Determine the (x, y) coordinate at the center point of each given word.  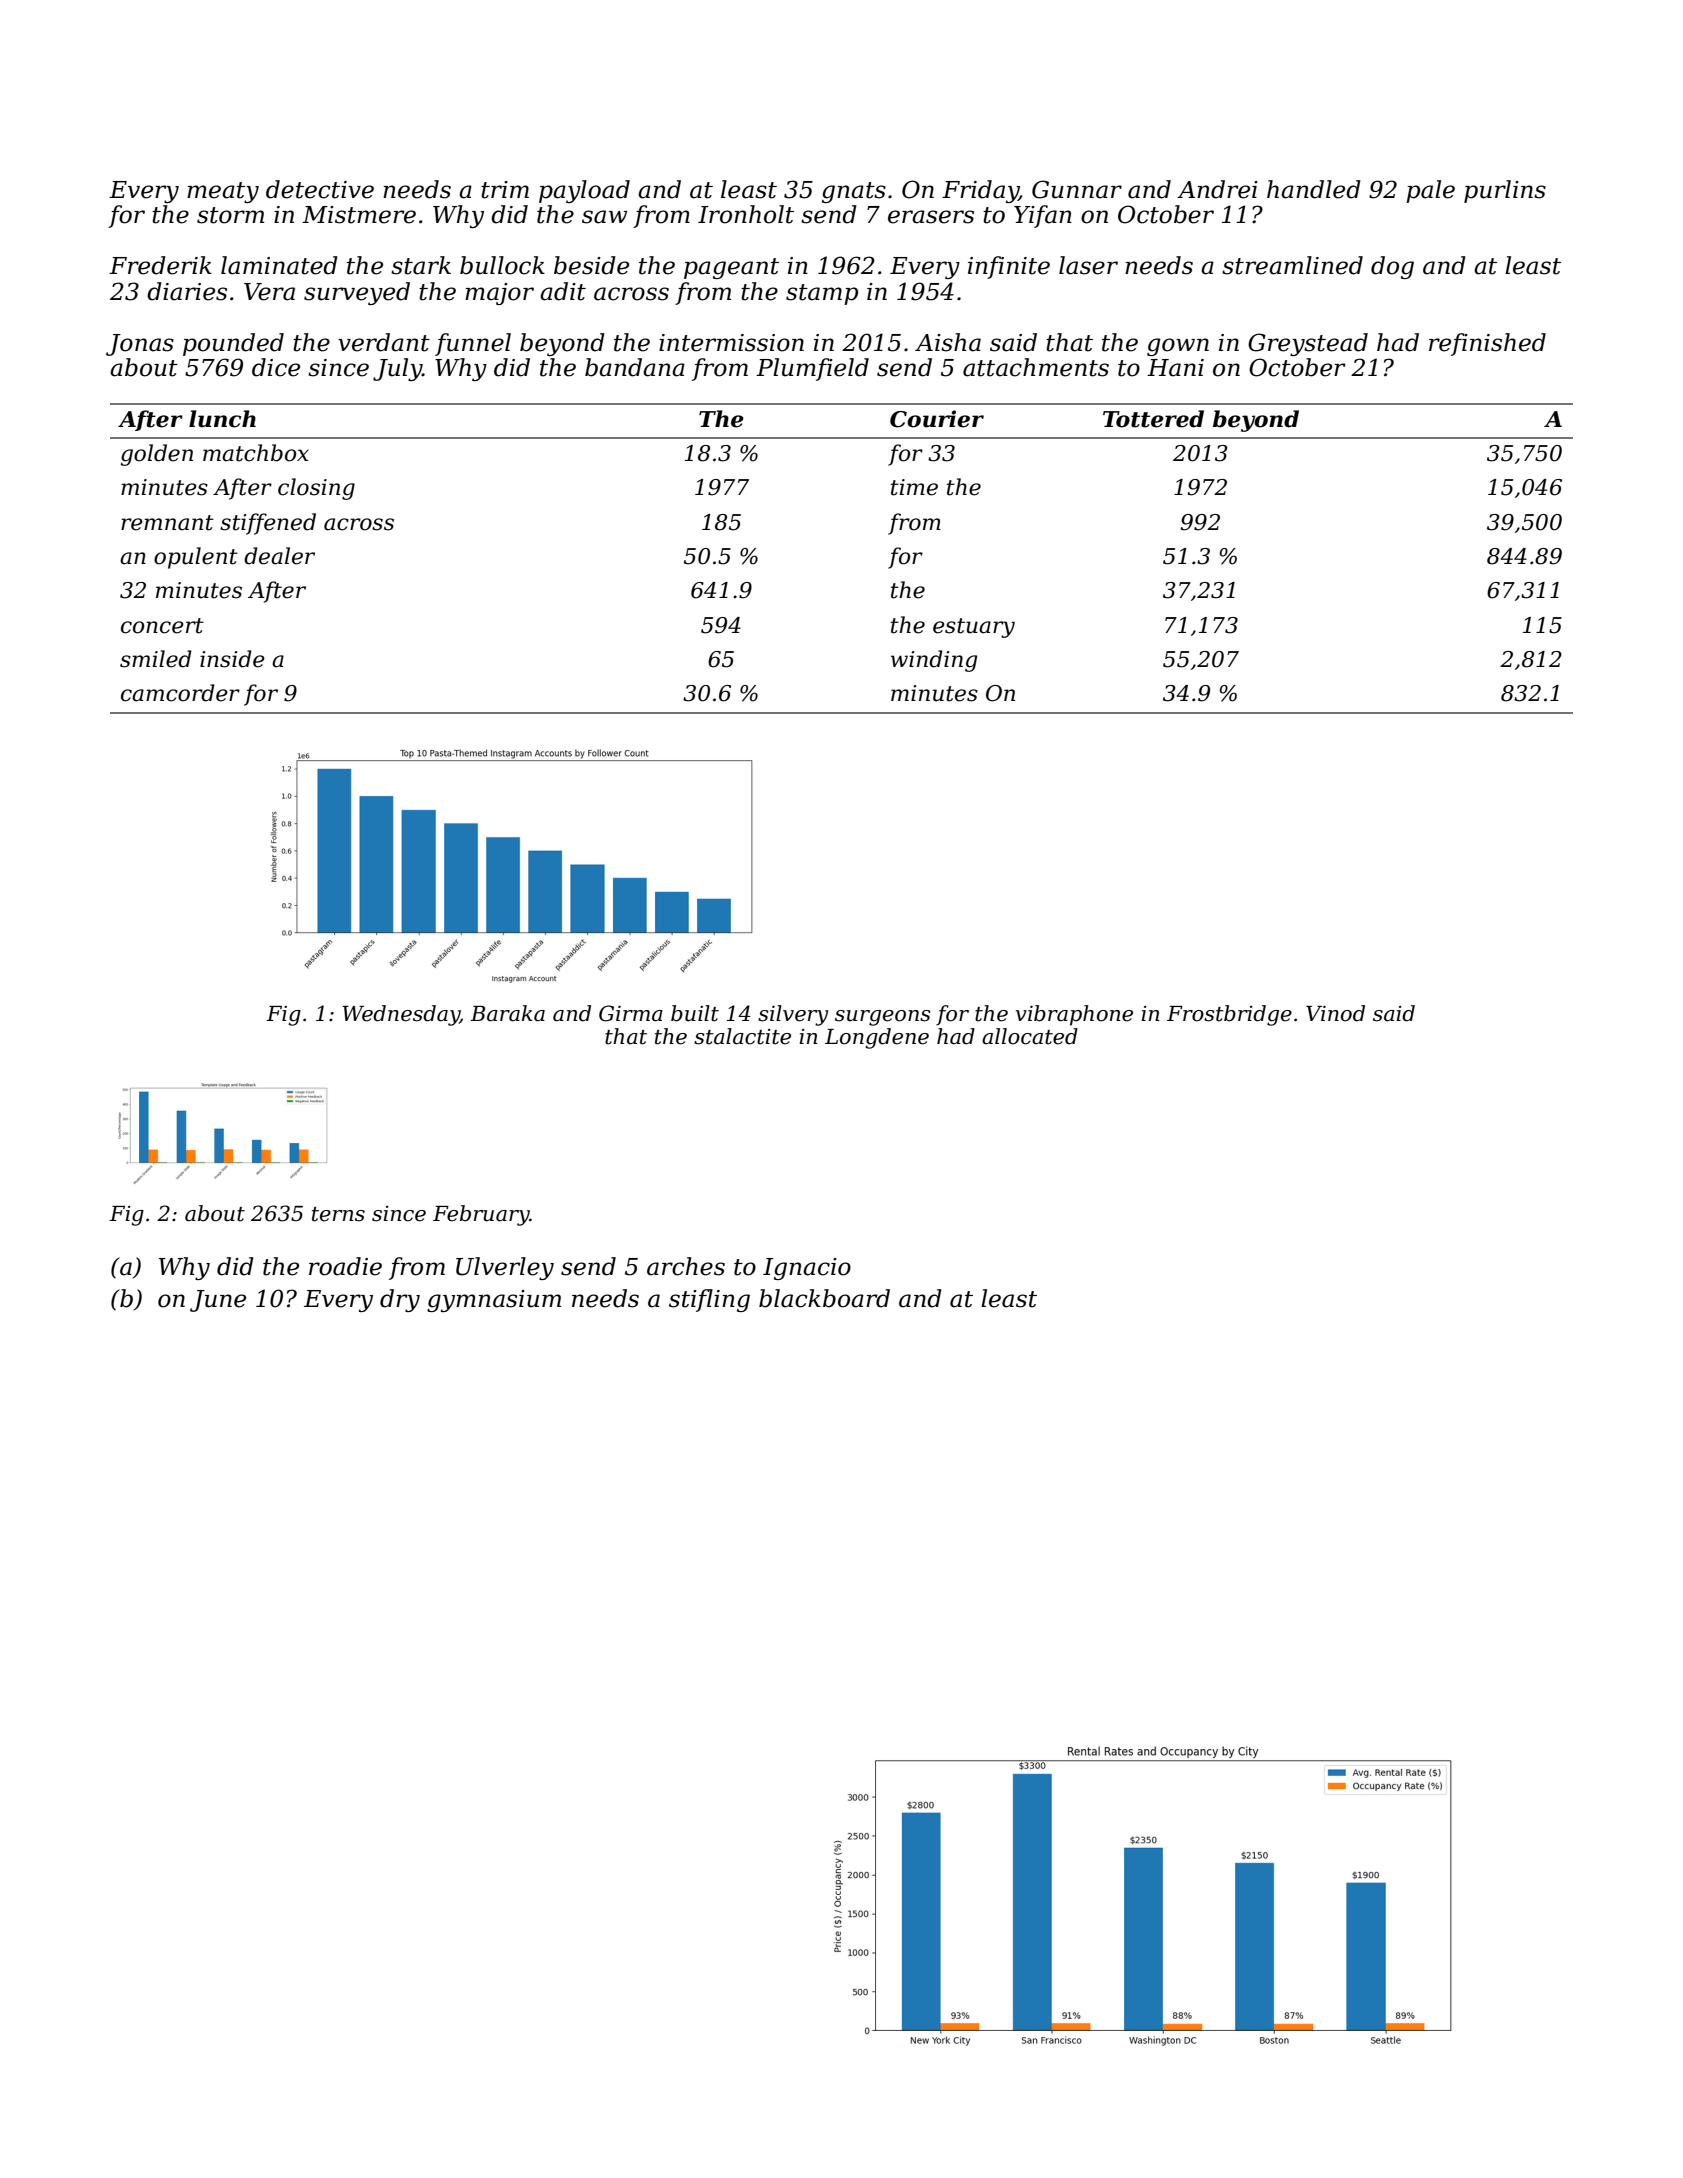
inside (232, 659)
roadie (345, 1266)
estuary (974, 628)
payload (584, 191)
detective (320, 189)
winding (934, 661)
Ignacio (807, 1269)
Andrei (1217, 189)
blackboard (824, 1298)
